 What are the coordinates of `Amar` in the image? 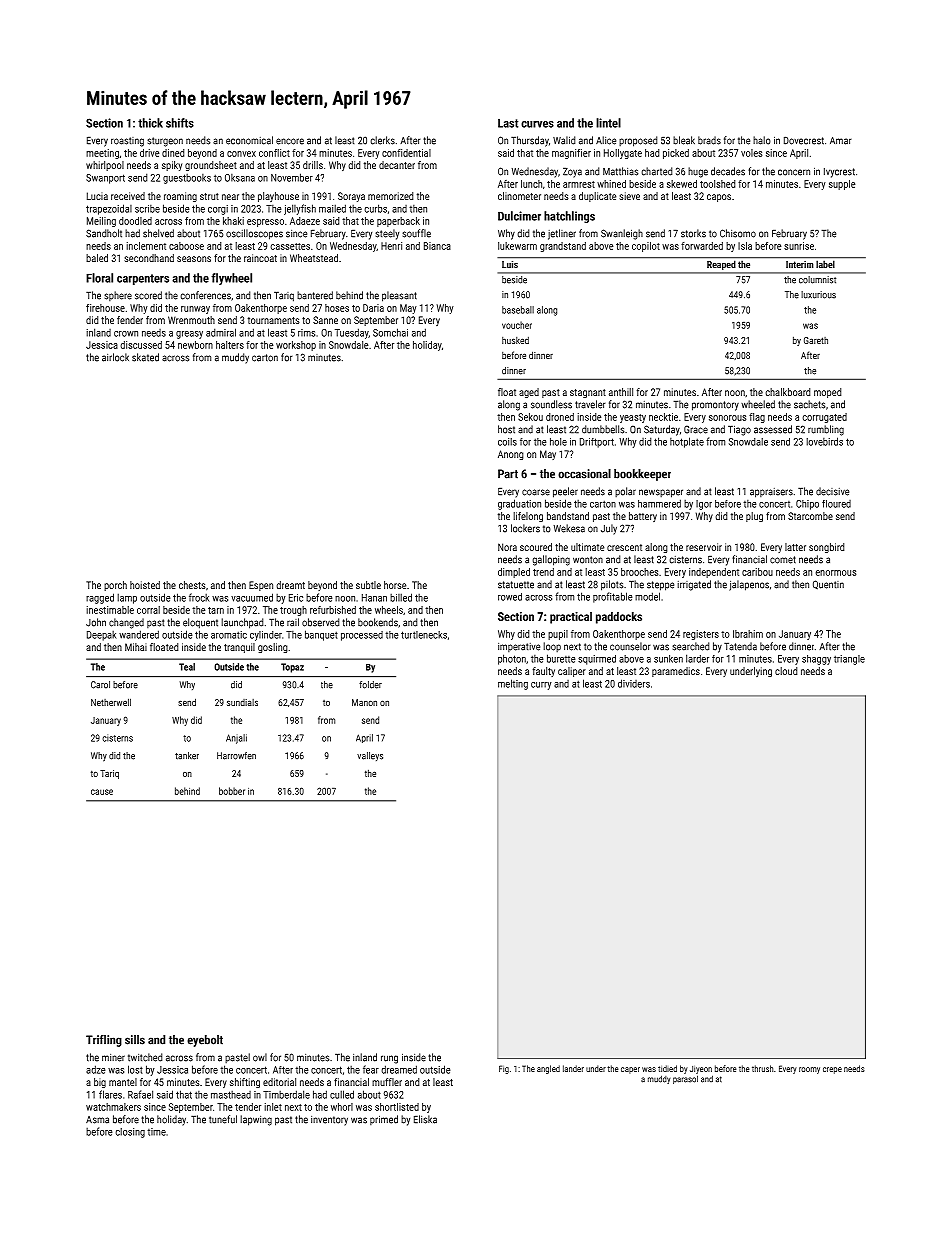 It's located at (840, 141).
